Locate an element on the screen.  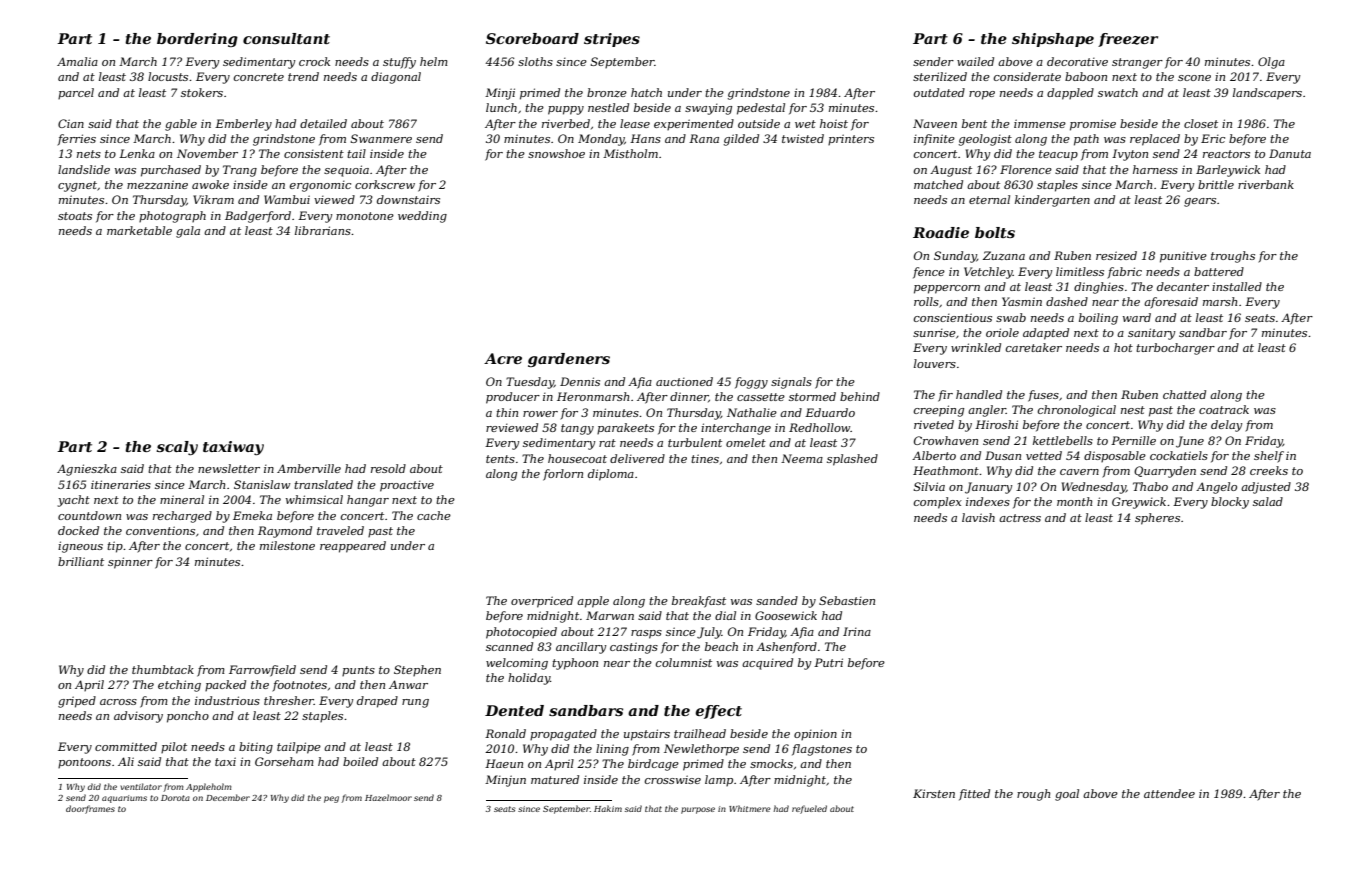
sterilized is located at coordinates (940, 76).
